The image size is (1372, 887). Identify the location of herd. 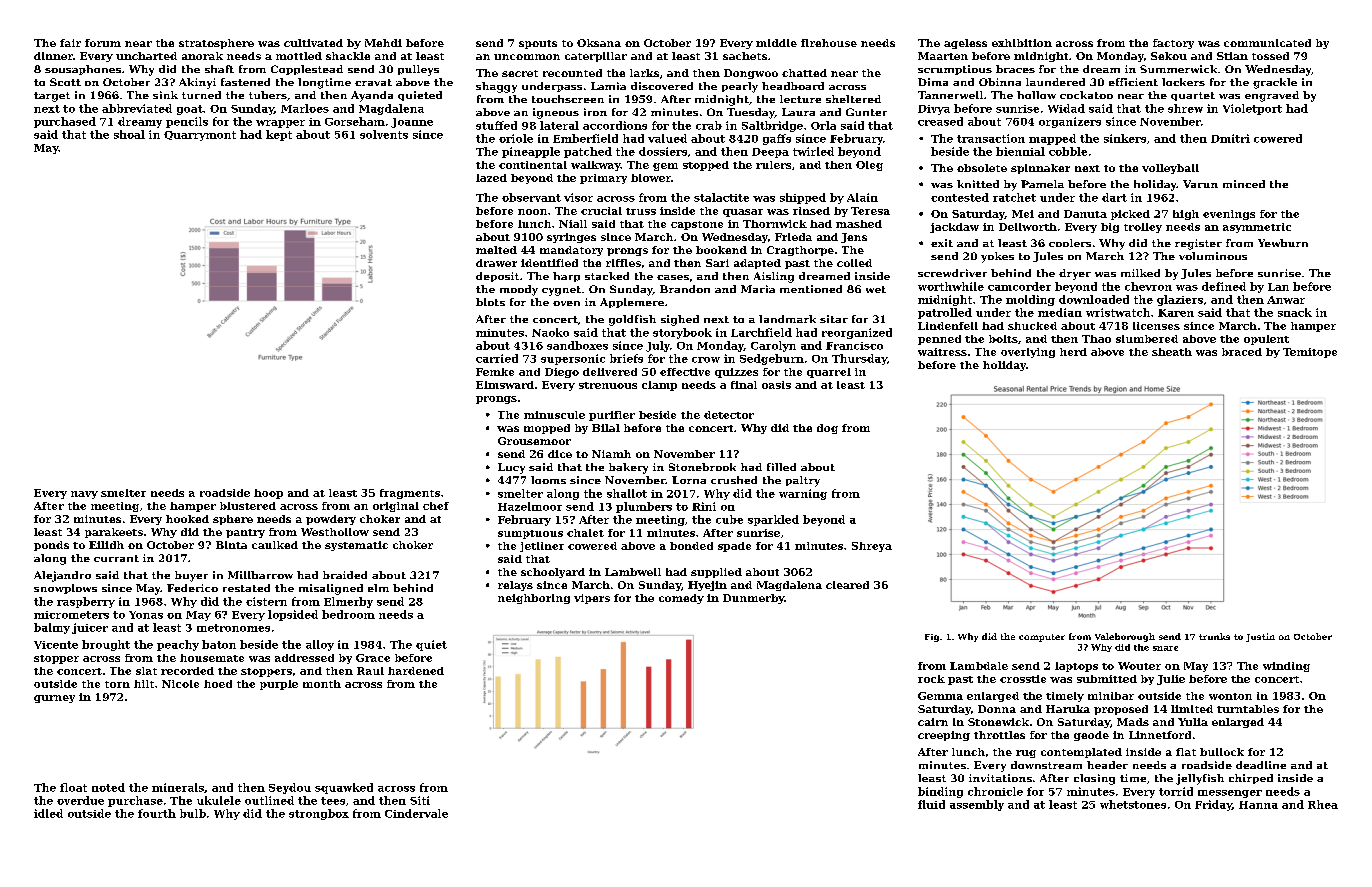
(1073, 352).
